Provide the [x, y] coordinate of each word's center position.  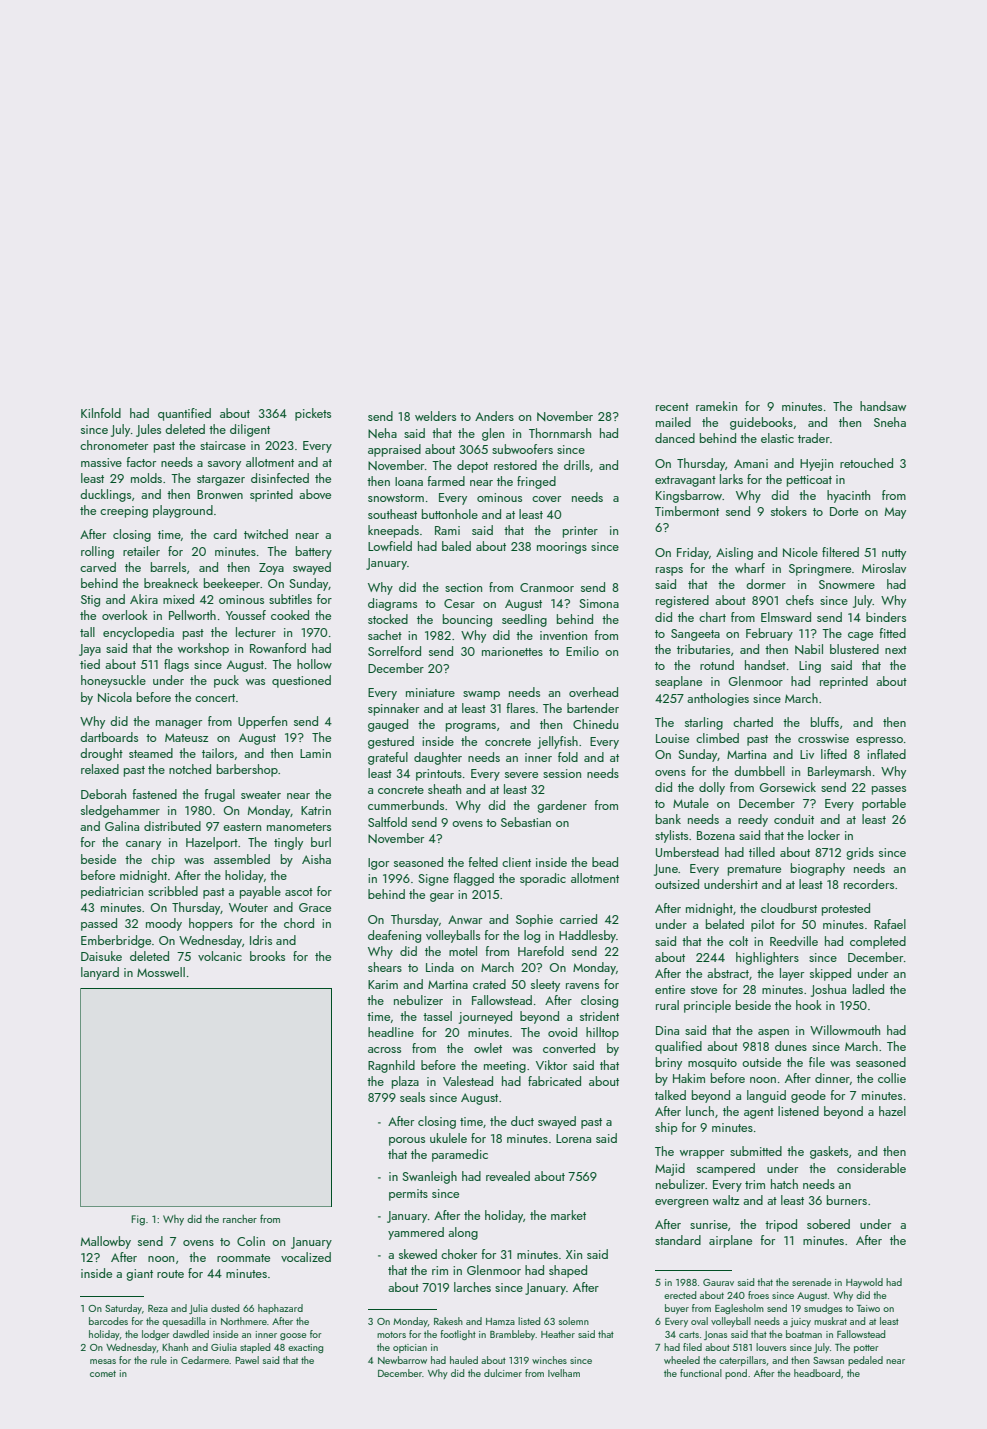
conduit [794, 819]
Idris [261, 940]
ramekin [716, 406]
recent [672, 407]
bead [605, 862]
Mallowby [106, 1242]
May [895, 513]
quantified [184, 414]
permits [408, 1195]
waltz [726, 1200]
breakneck [171, 583]
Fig [138, 1220]
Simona [599, 603]
